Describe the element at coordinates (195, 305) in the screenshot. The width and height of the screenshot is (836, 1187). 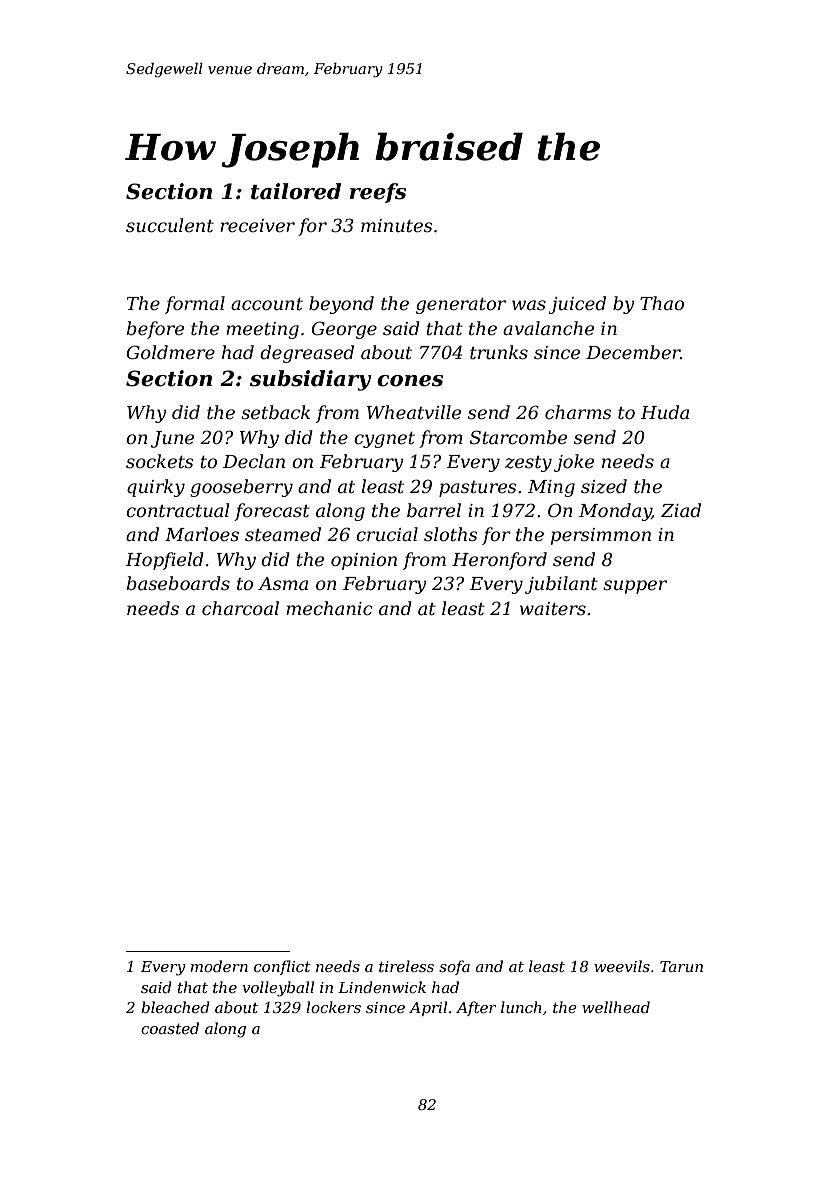
I see `formal` at that location.
